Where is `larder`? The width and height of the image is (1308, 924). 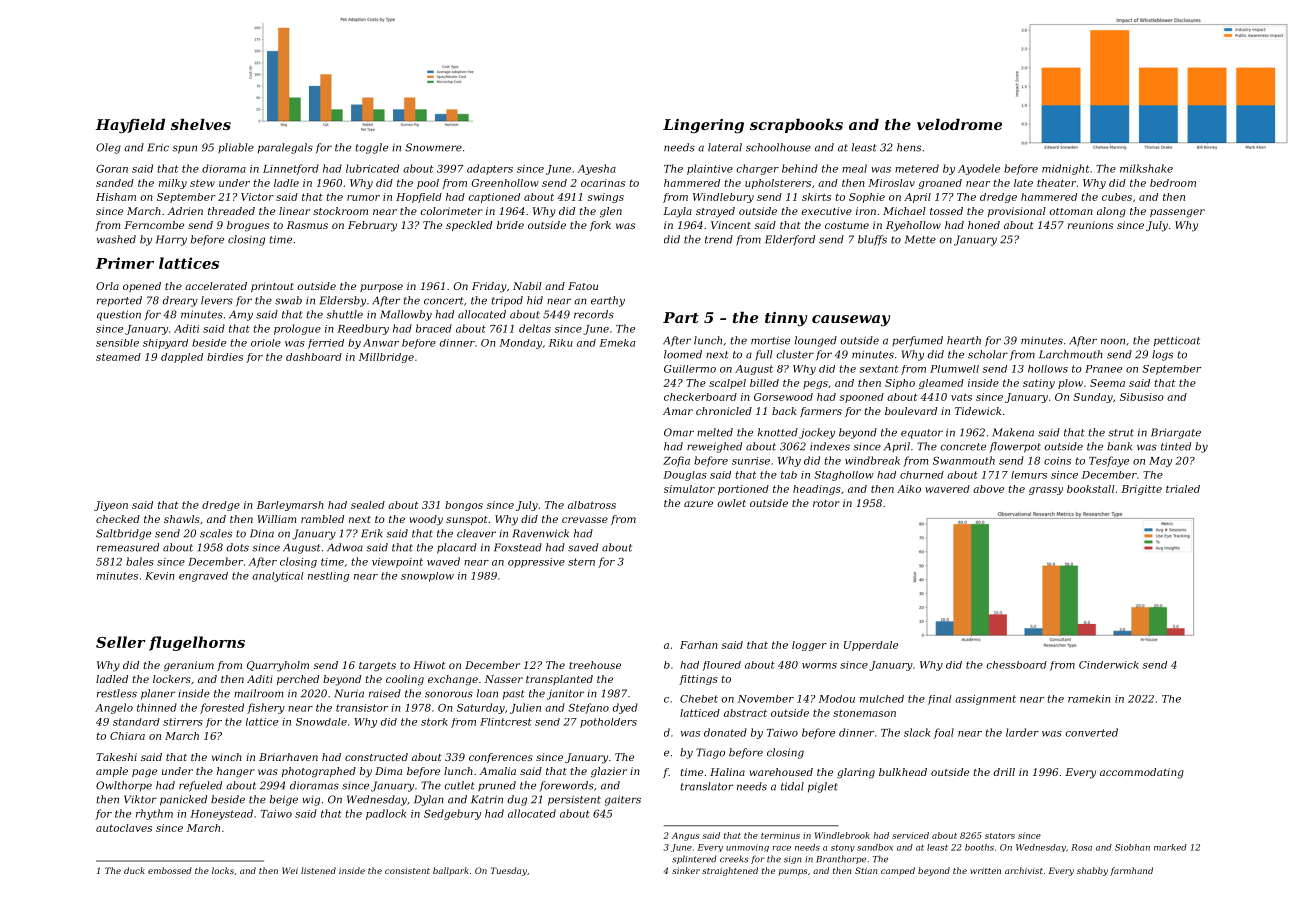 larder is located at coordinates (1022, 732).
